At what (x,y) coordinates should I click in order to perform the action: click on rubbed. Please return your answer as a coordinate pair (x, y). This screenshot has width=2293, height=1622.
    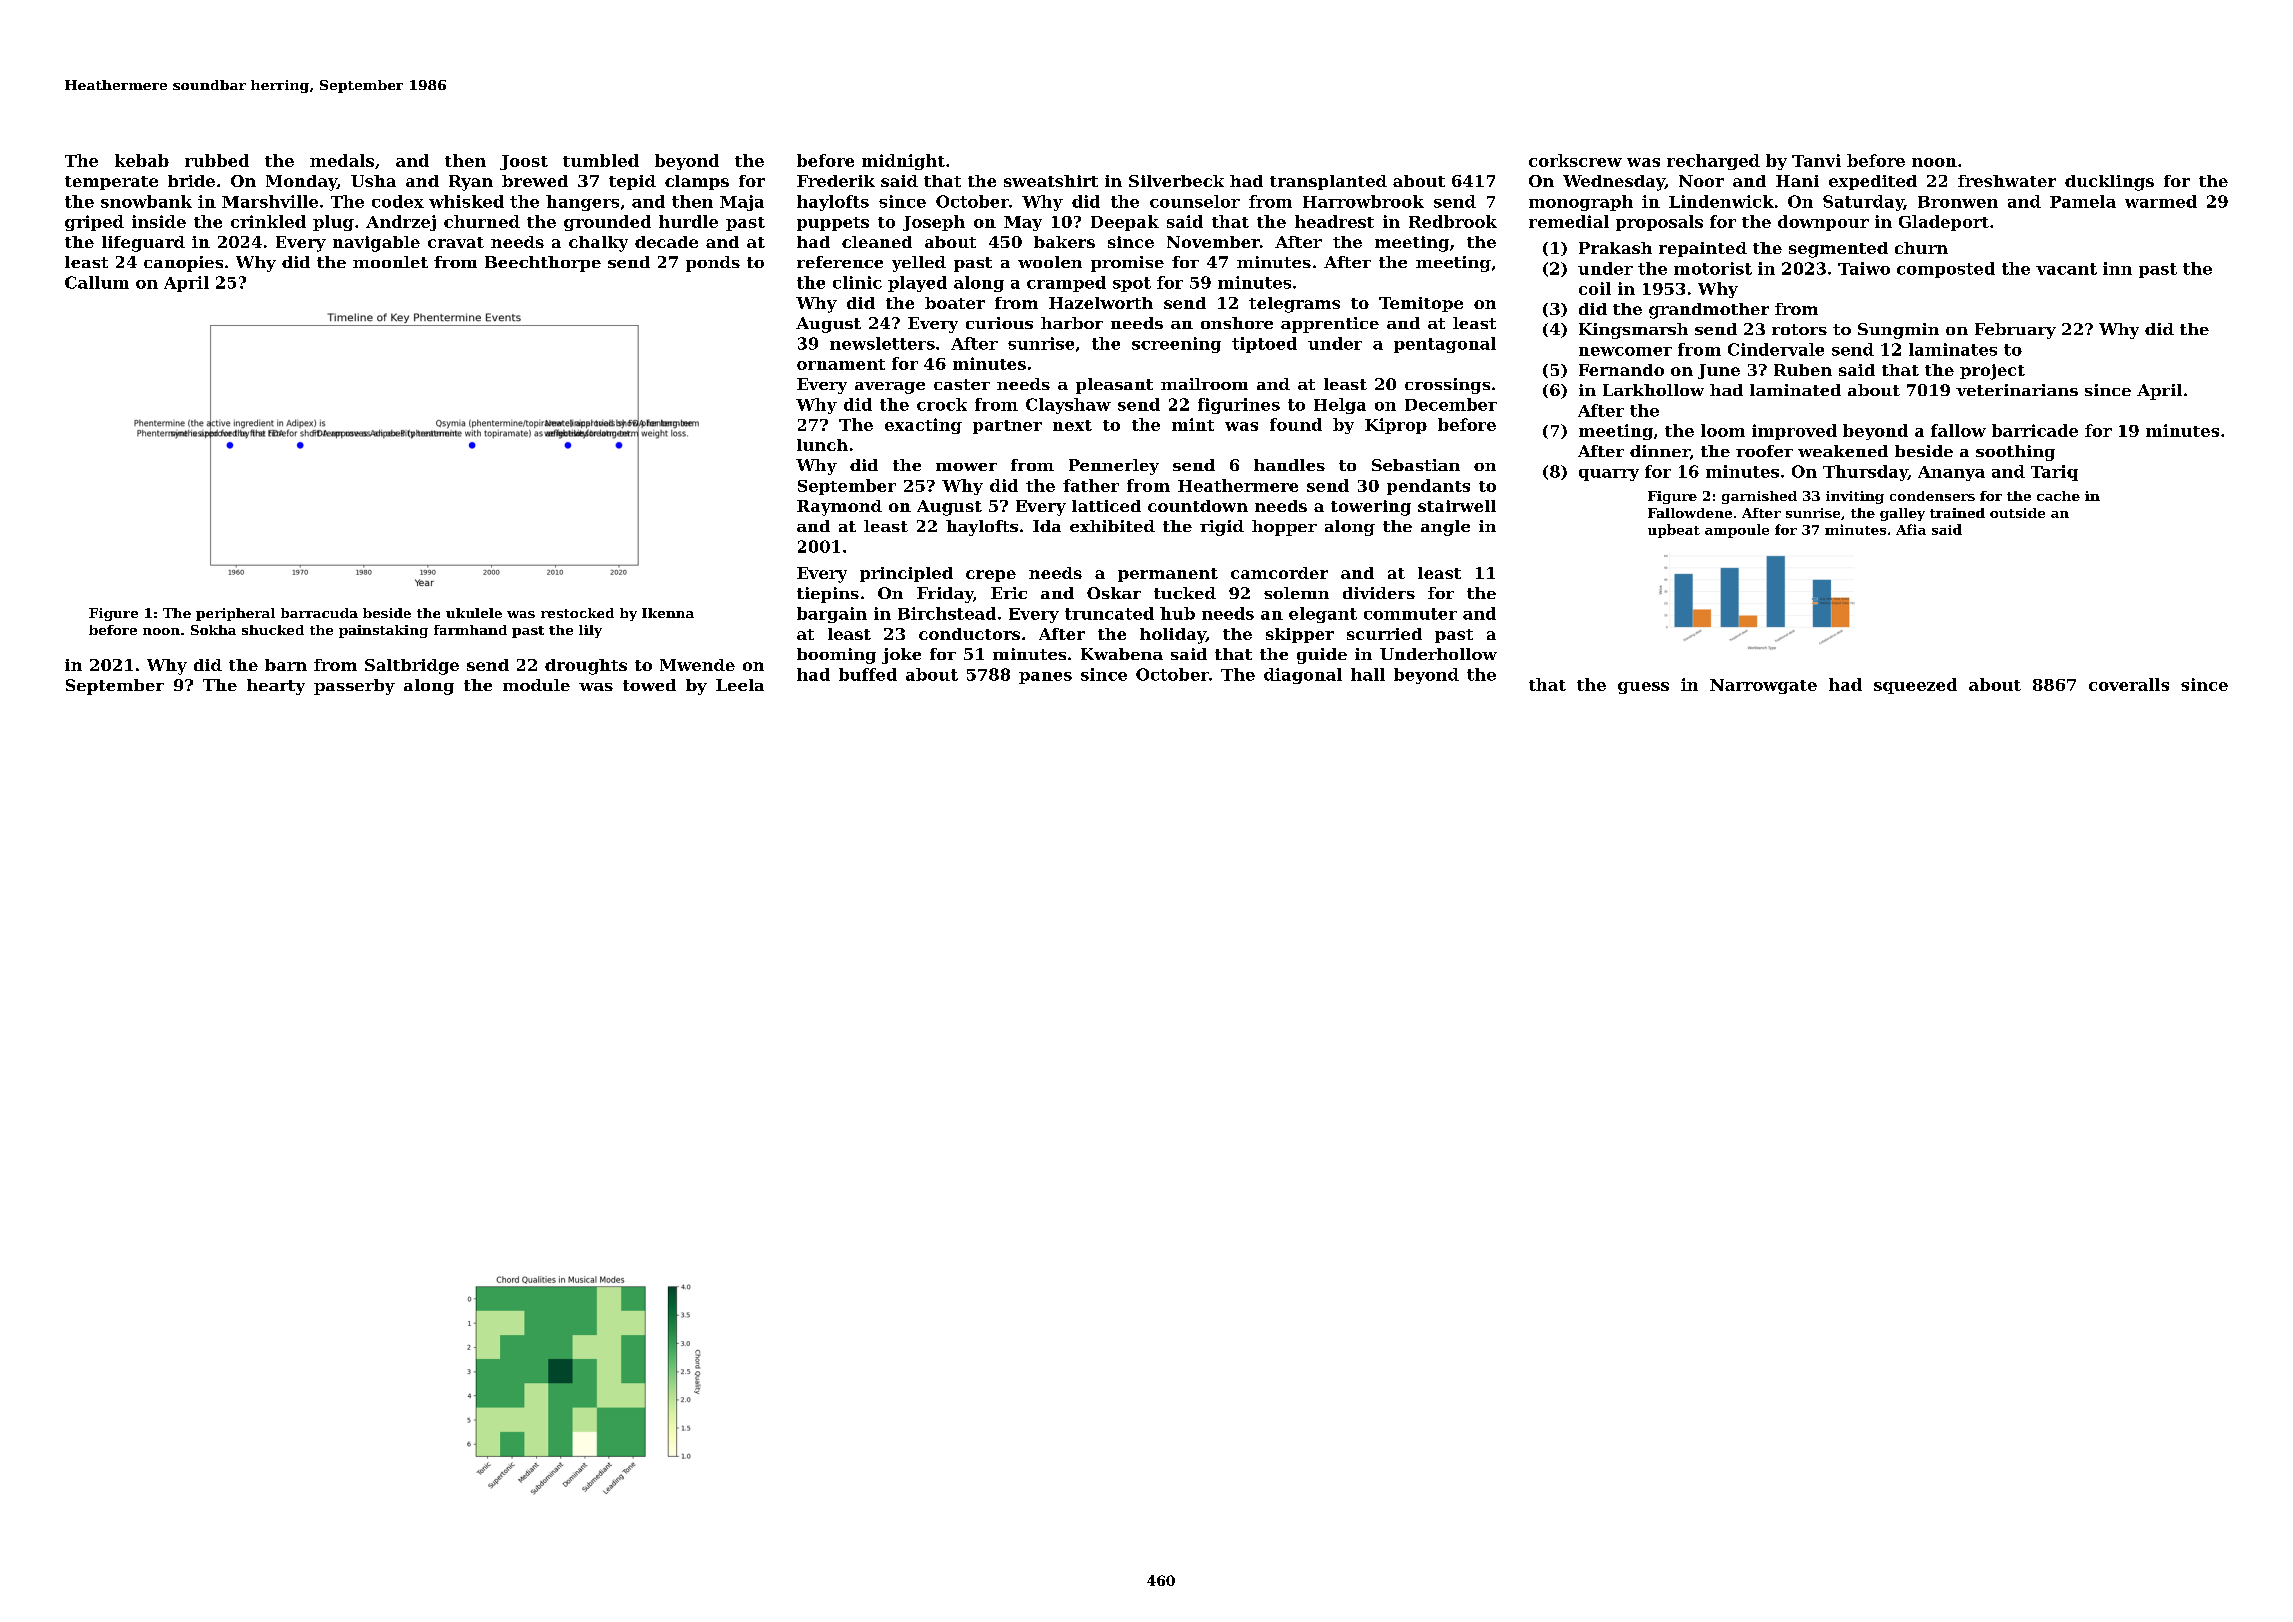
    Looking at the image, I should click on (217, 160).
